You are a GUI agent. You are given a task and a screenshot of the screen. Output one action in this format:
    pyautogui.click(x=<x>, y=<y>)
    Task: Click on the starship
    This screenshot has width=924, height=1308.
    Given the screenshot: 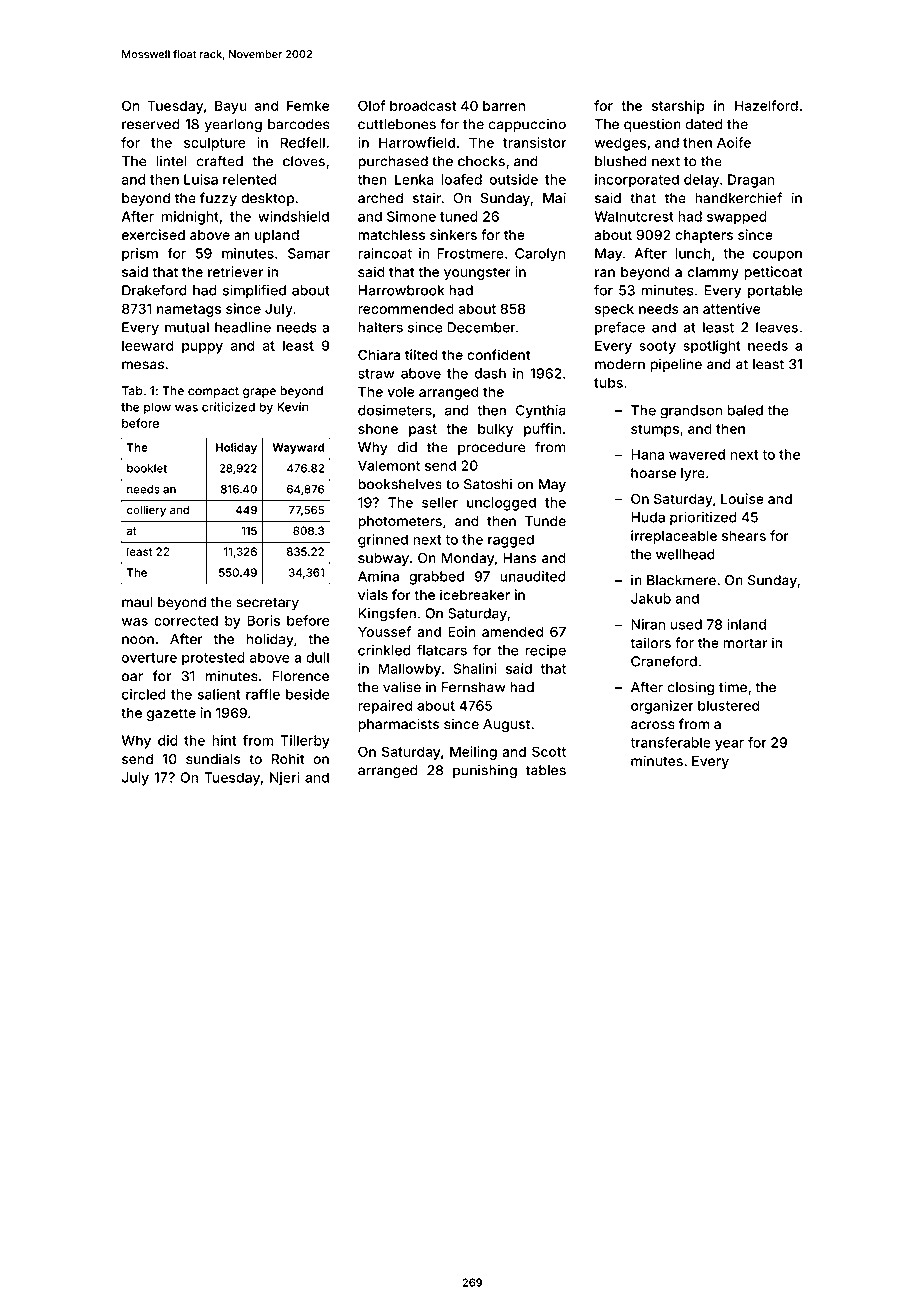 What is the action you would take?
    pyautogui.click(x=678, y=107)
